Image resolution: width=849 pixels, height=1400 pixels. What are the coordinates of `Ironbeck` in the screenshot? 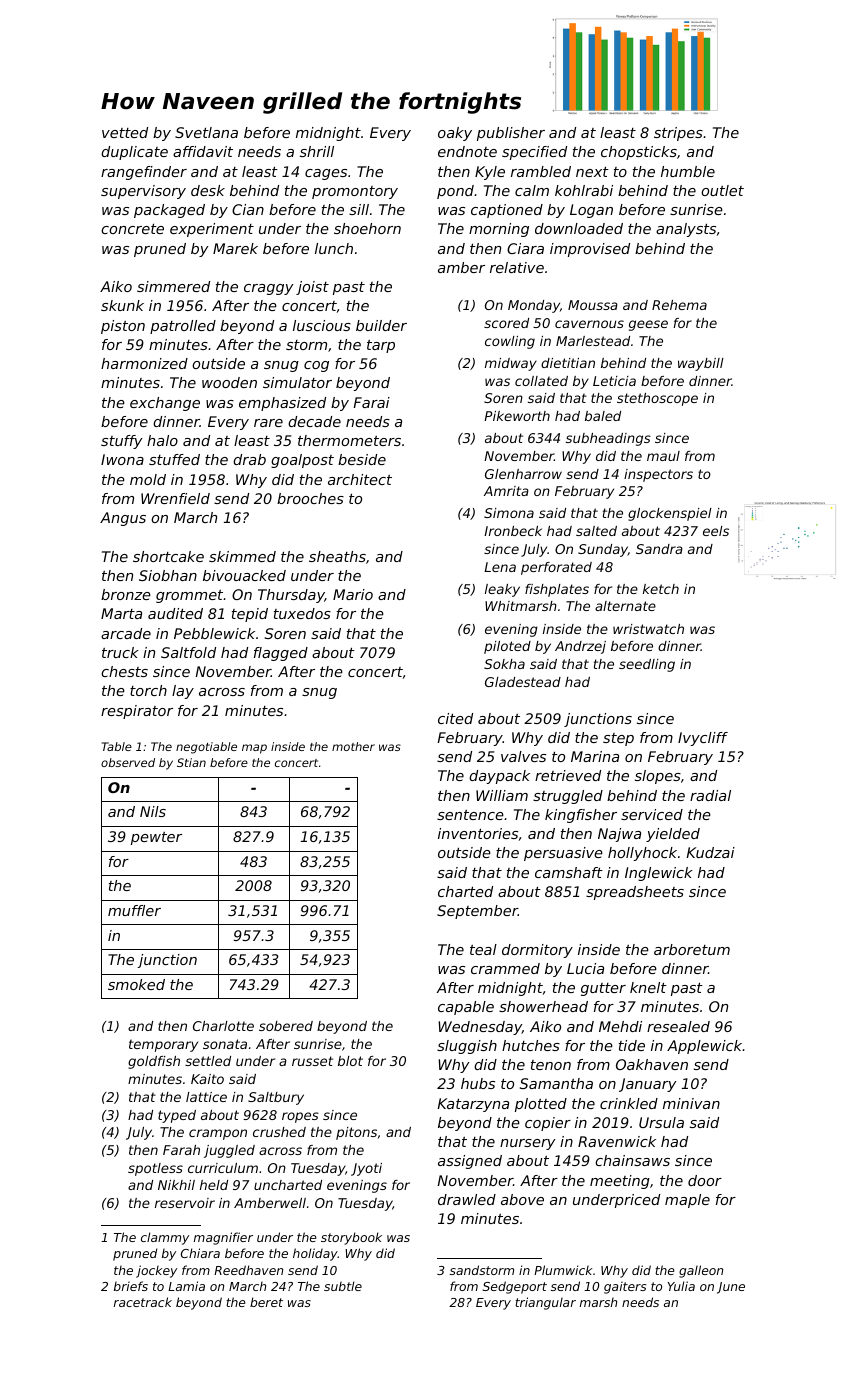 It's located at (513, 531).
